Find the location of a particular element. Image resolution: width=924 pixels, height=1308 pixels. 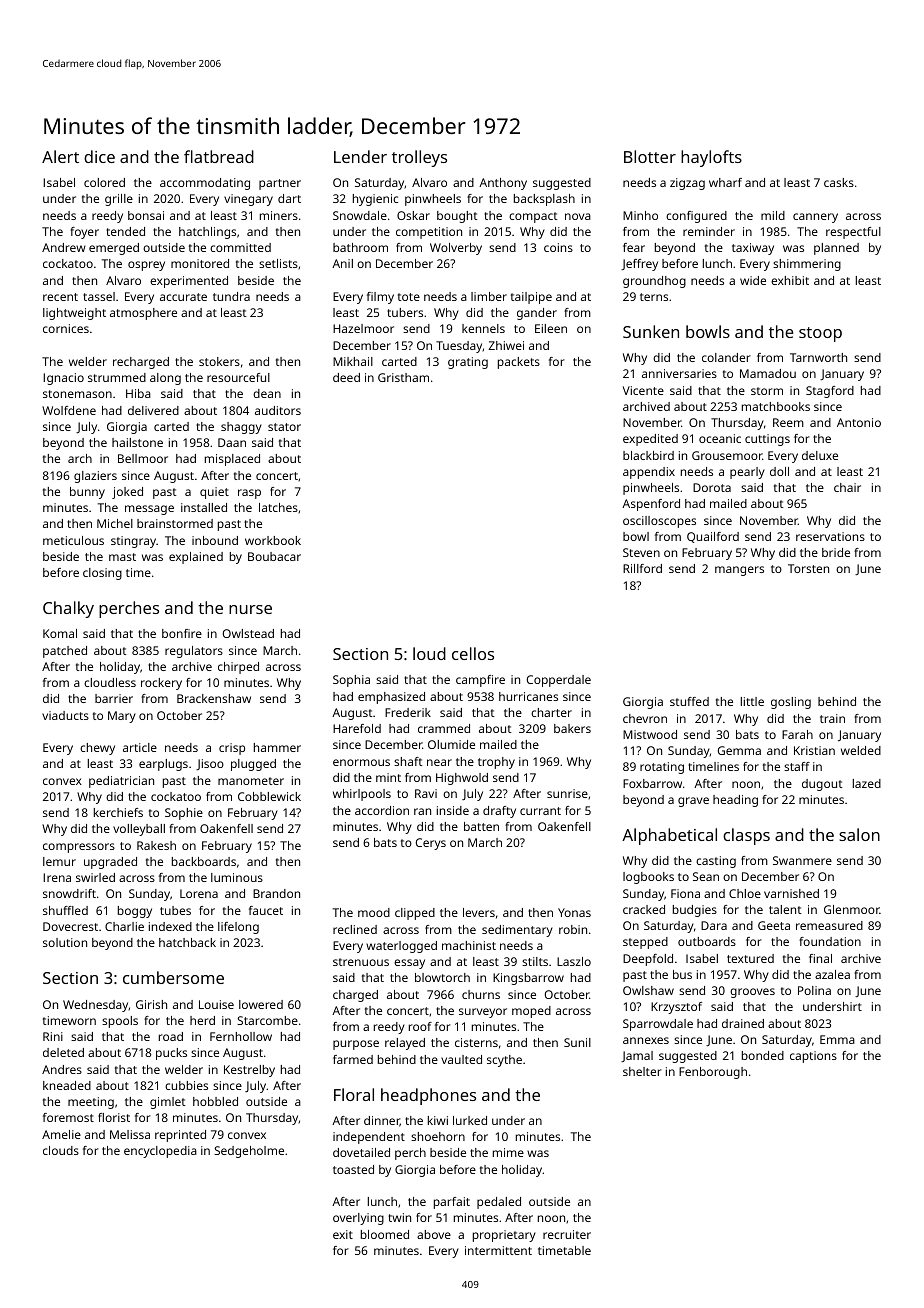

patched is located at coordinates (65, 652).
